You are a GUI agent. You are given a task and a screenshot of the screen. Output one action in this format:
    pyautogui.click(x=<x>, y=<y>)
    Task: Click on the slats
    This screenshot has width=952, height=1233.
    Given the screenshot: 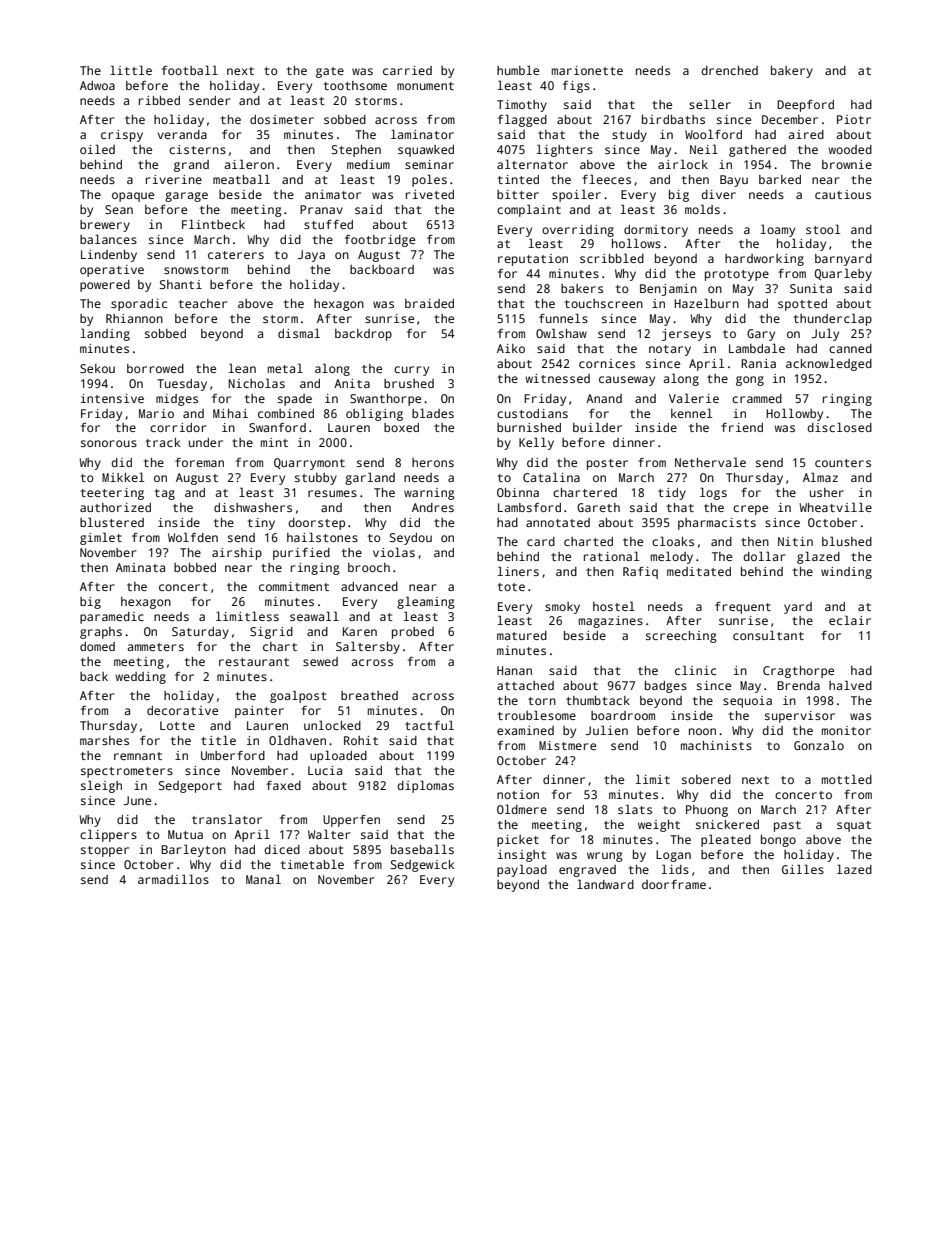 What is the action you would take?
    pyautogui.click(x=635, y=809)
